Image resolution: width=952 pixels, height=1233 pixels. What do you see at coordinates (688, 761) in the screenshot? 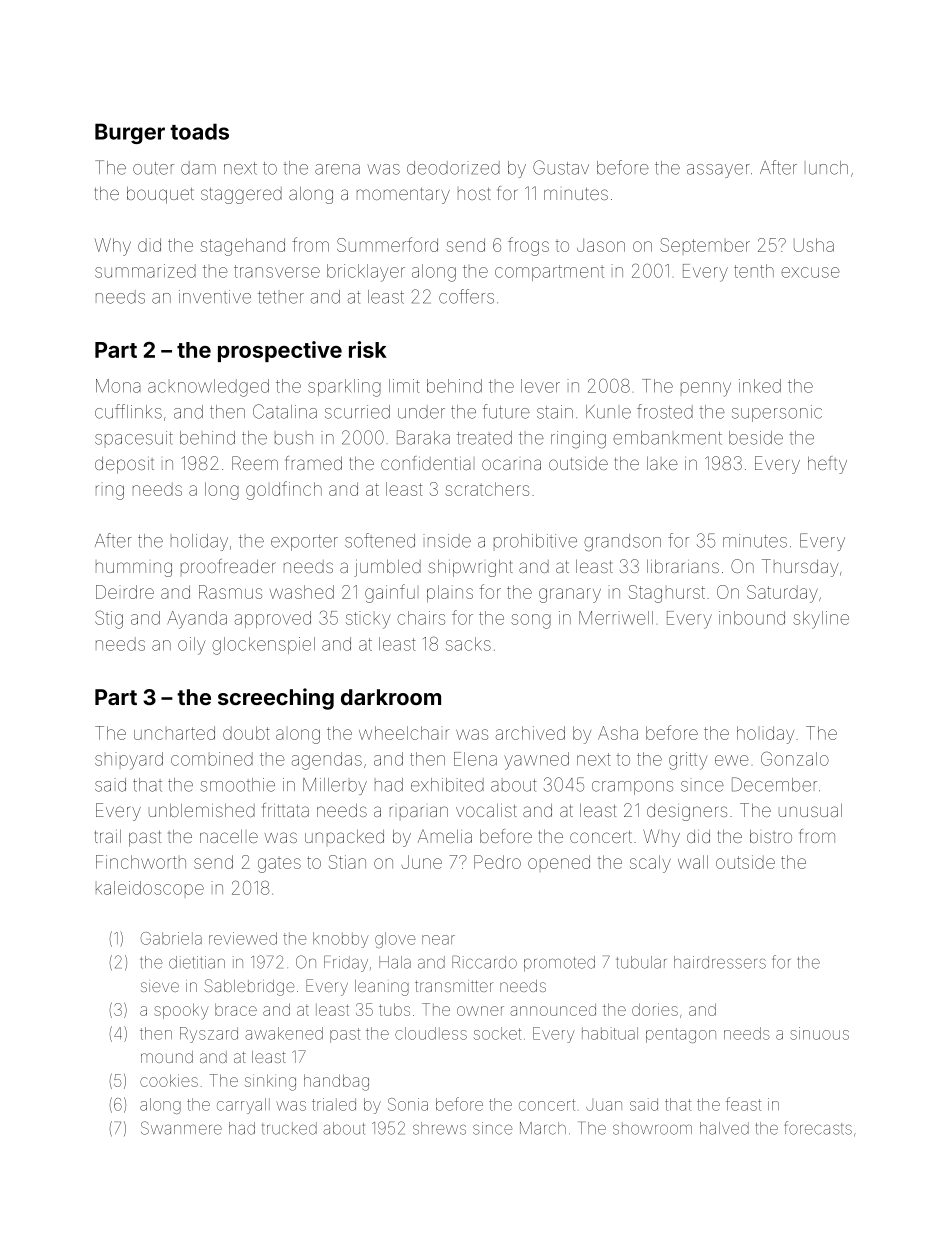
I see `gritty` at bounding box center [688, 761].
